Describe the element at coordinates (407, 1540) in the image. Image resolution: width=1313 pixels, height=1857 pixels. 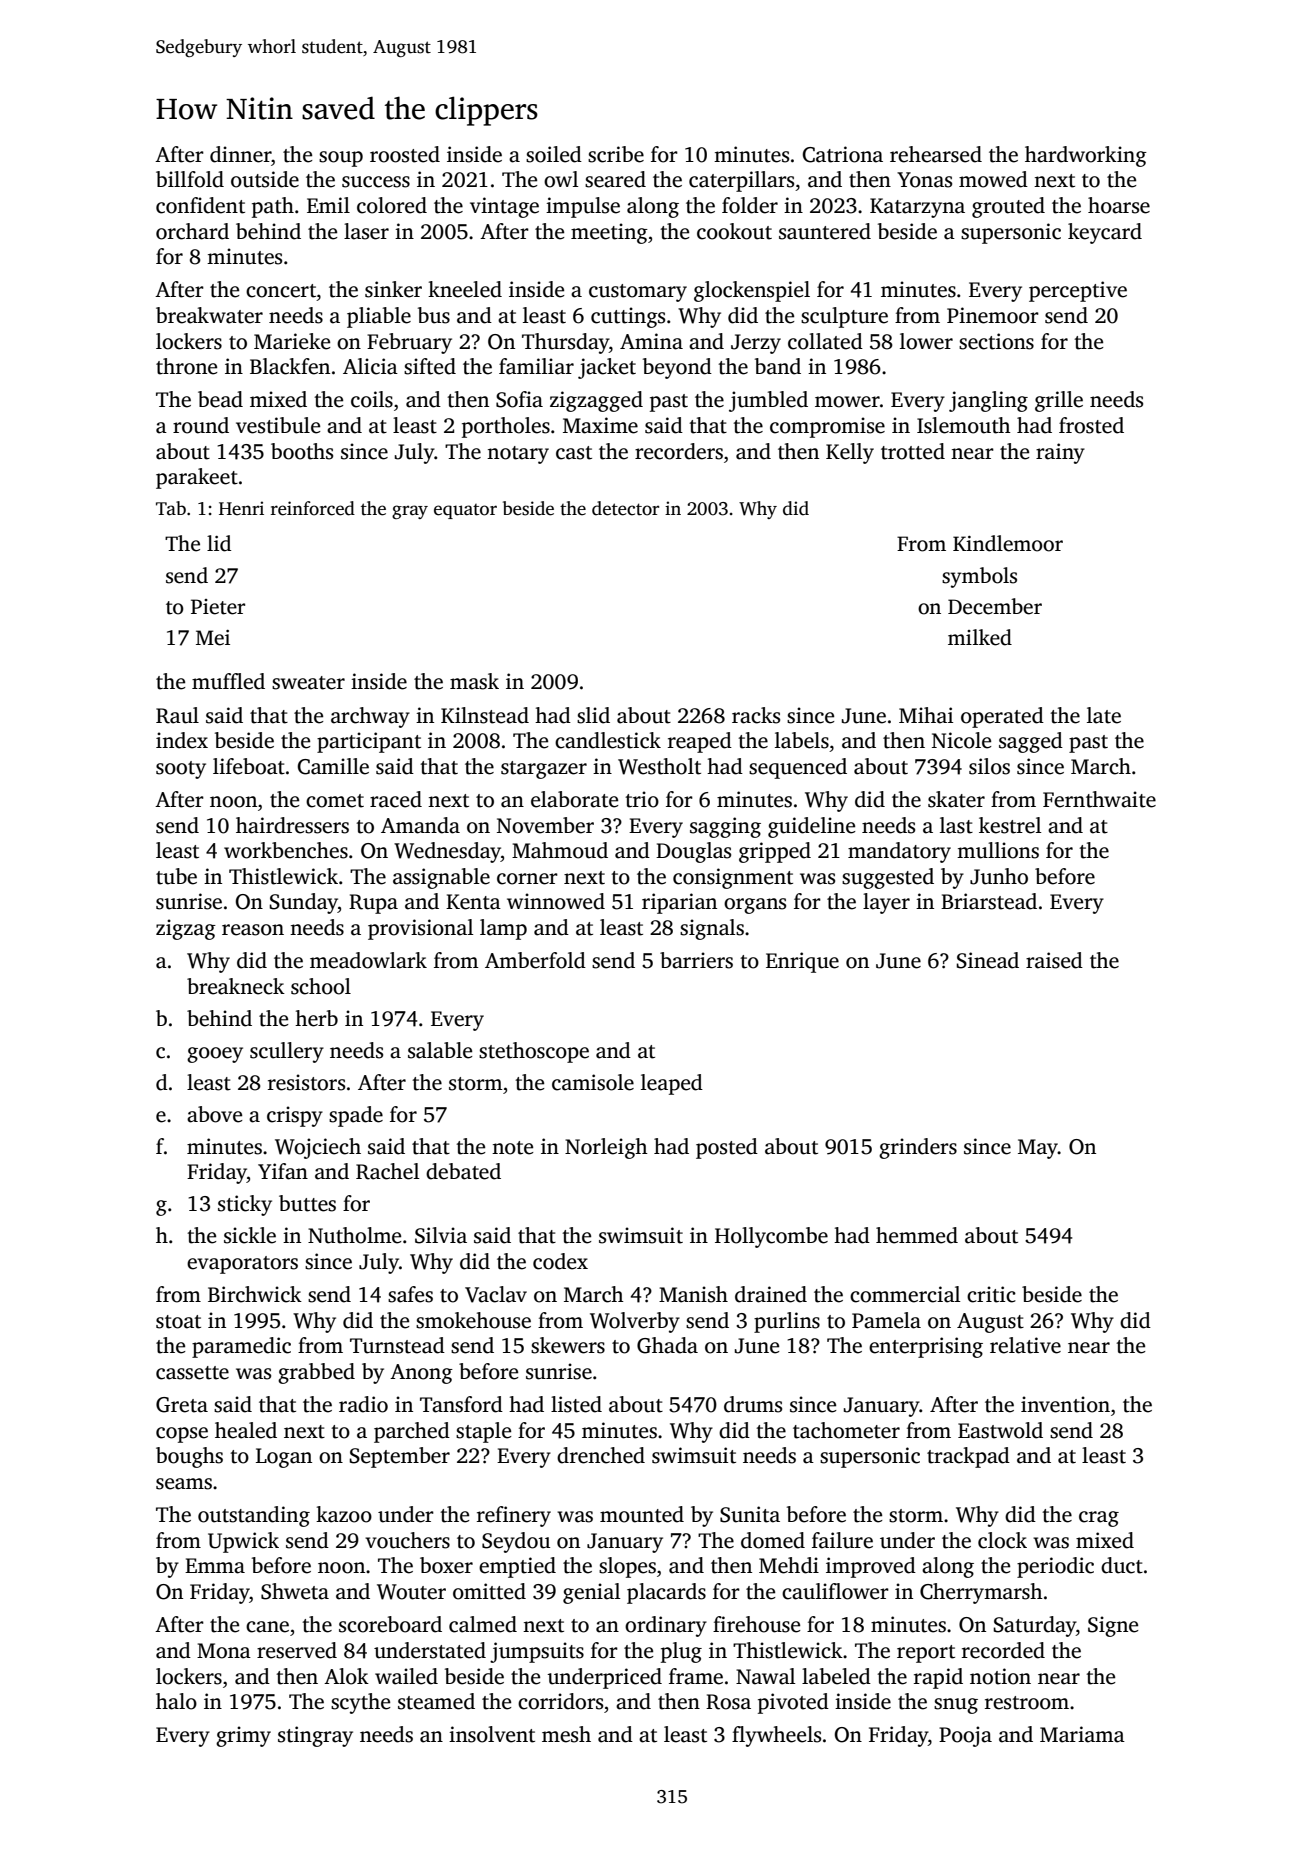
I see `vouchers` at that location.
